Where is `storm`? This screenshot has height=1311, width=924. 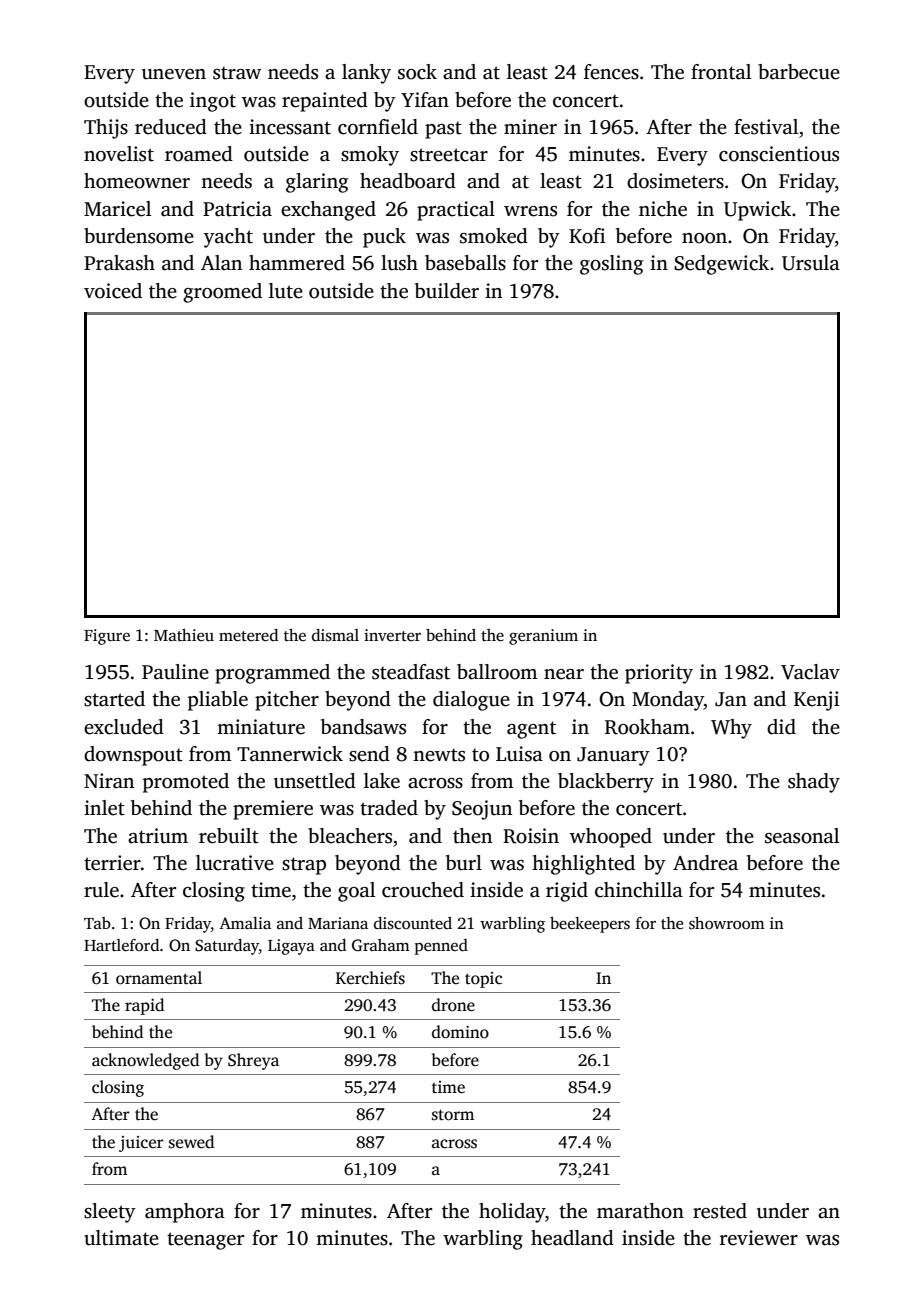
storm is located at coordinates (453, 1115).
